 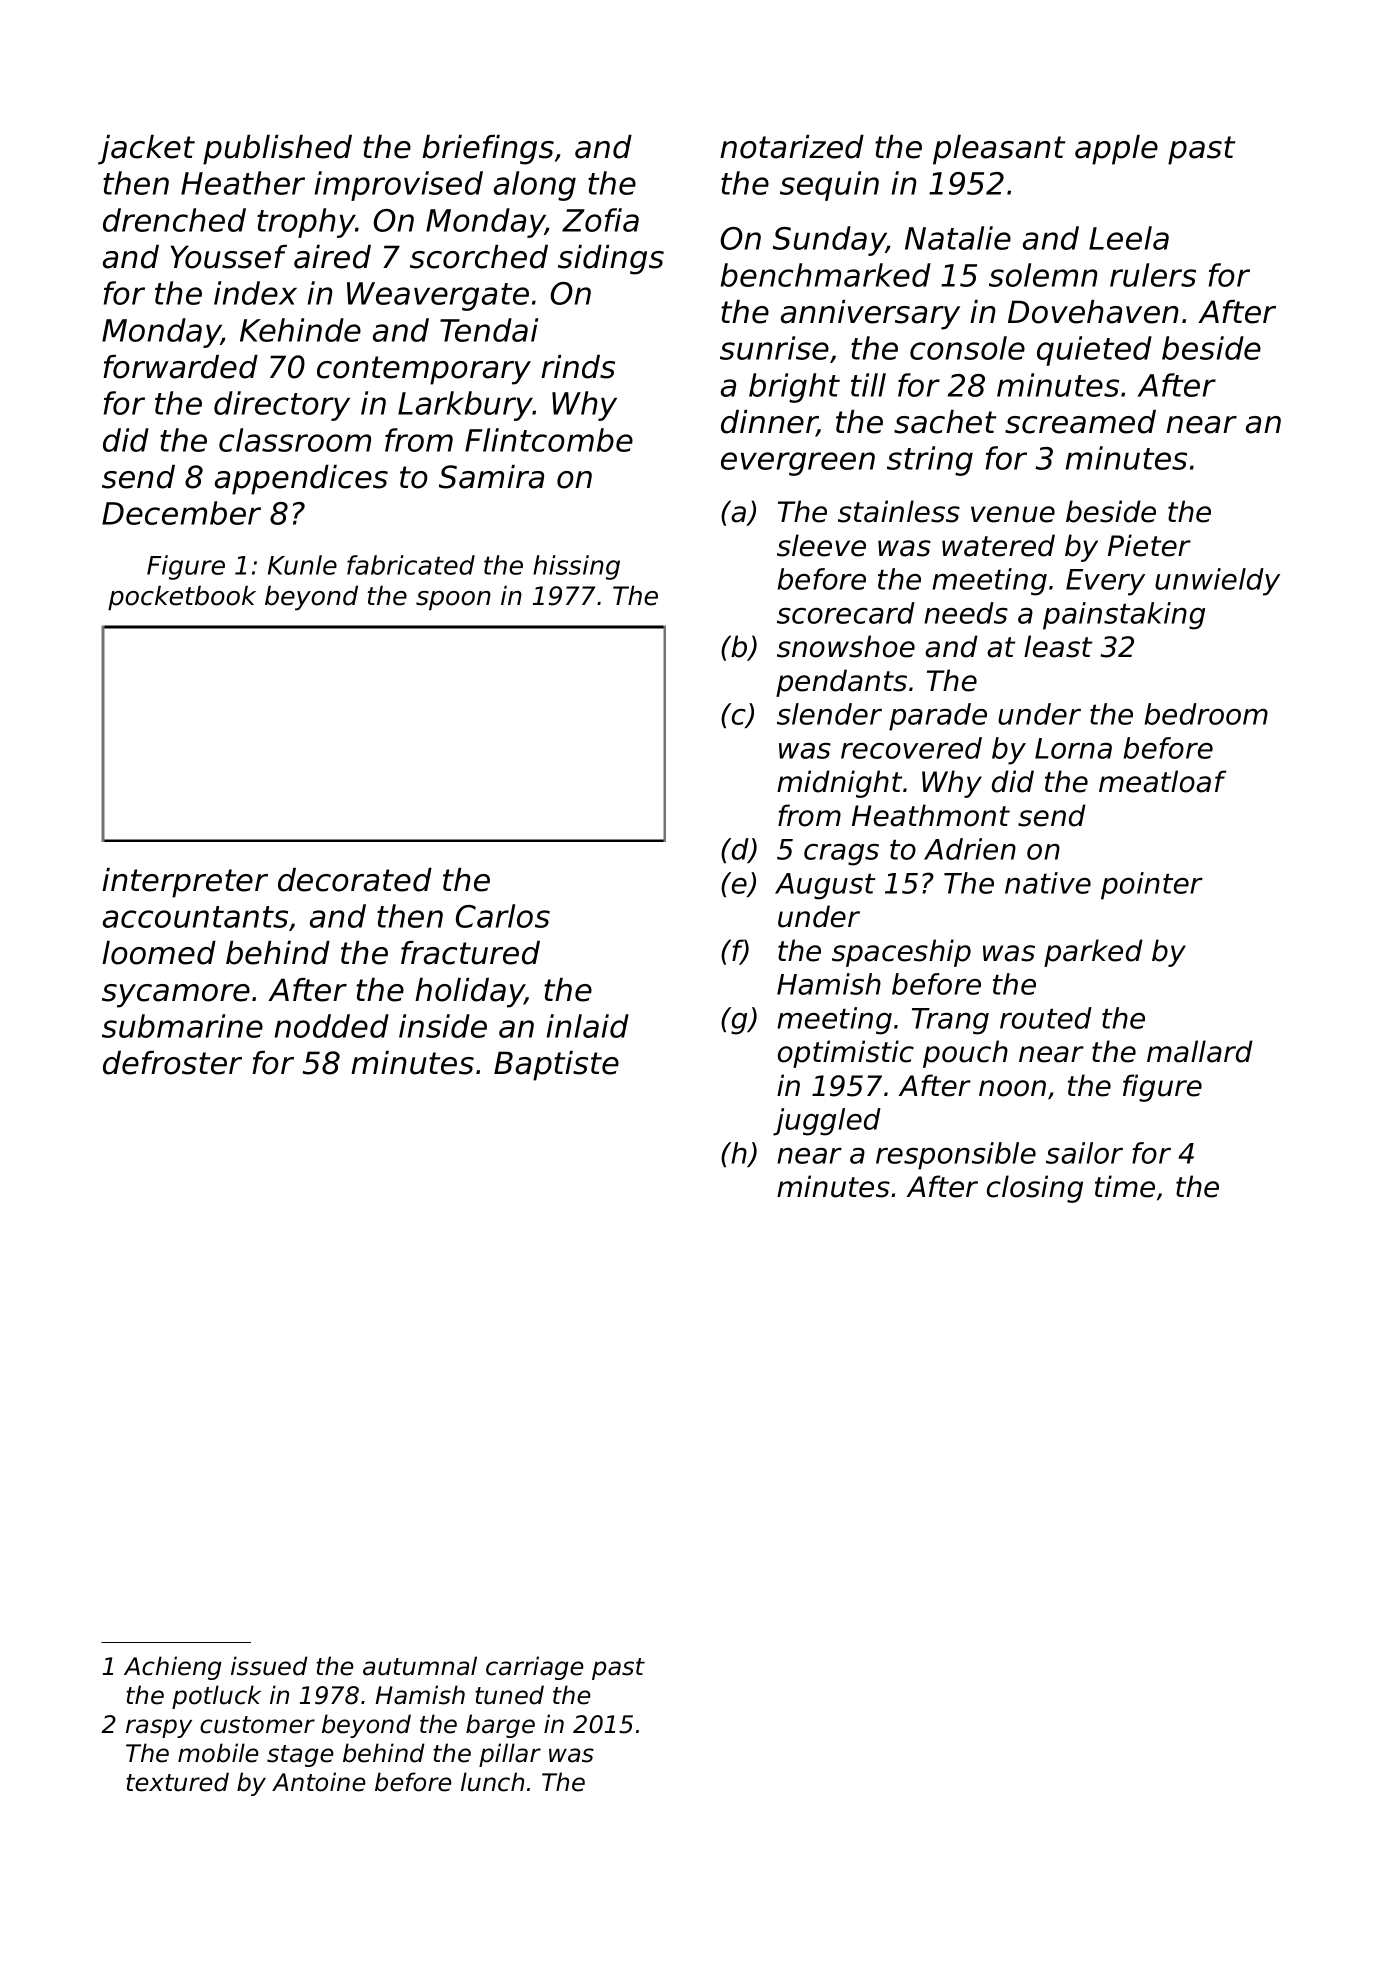 I want to click on apple, so click(x=1116, y=150).
